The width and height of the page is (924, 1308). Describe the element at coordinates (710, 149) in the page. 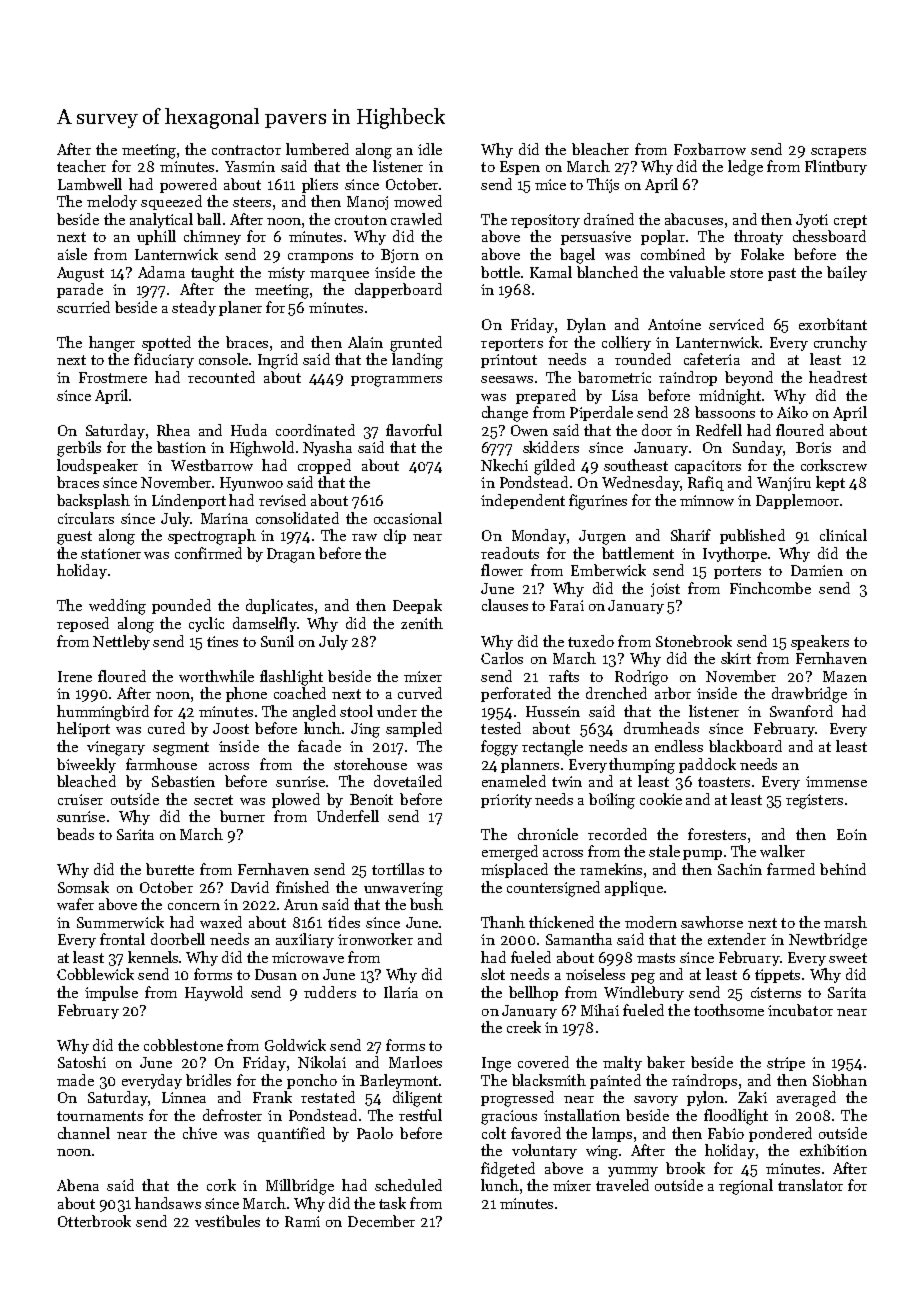

I see `Foxbarrow` at that location.
